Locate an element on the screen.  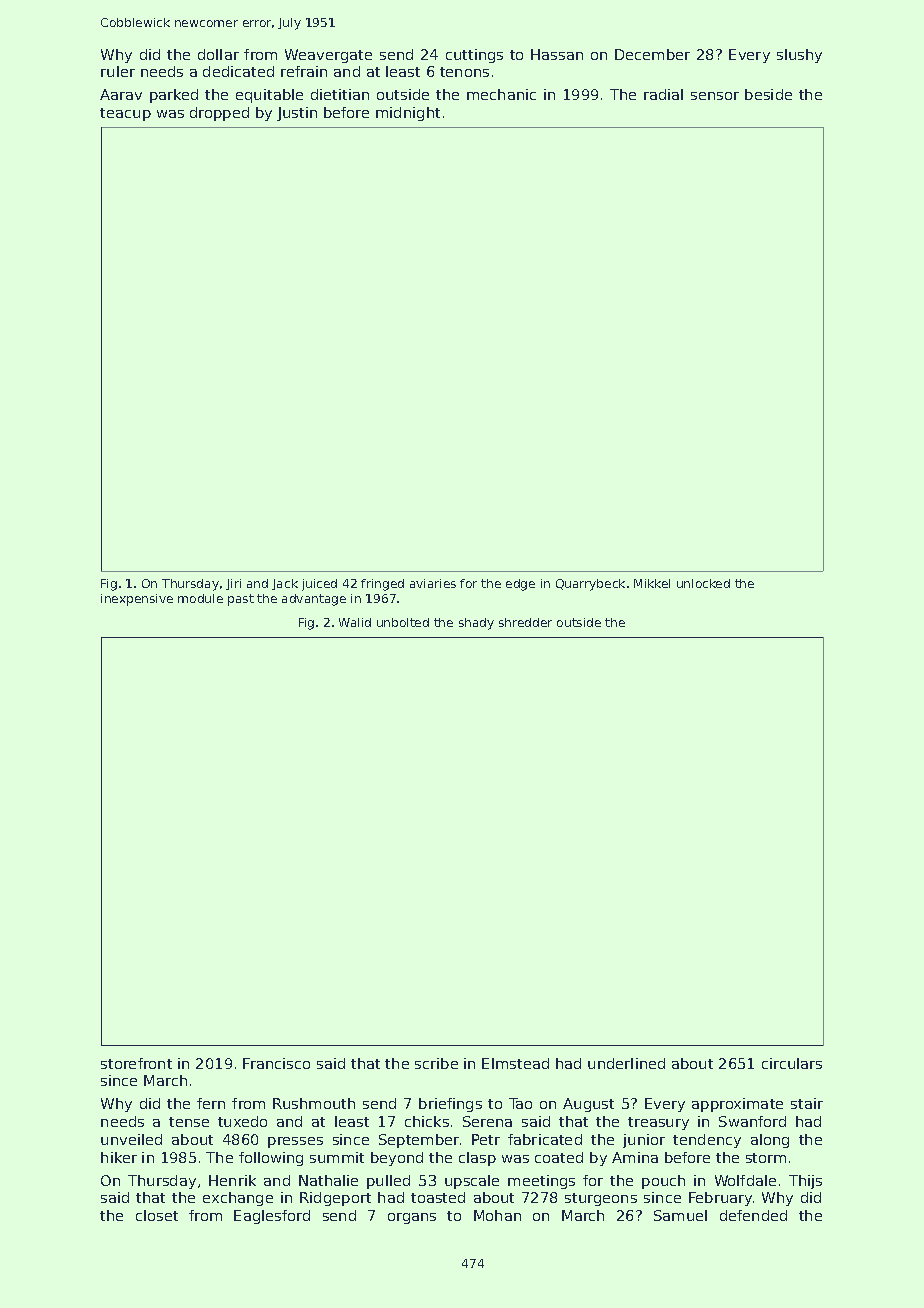
inexpensive is located at coordinates (137, 600).
